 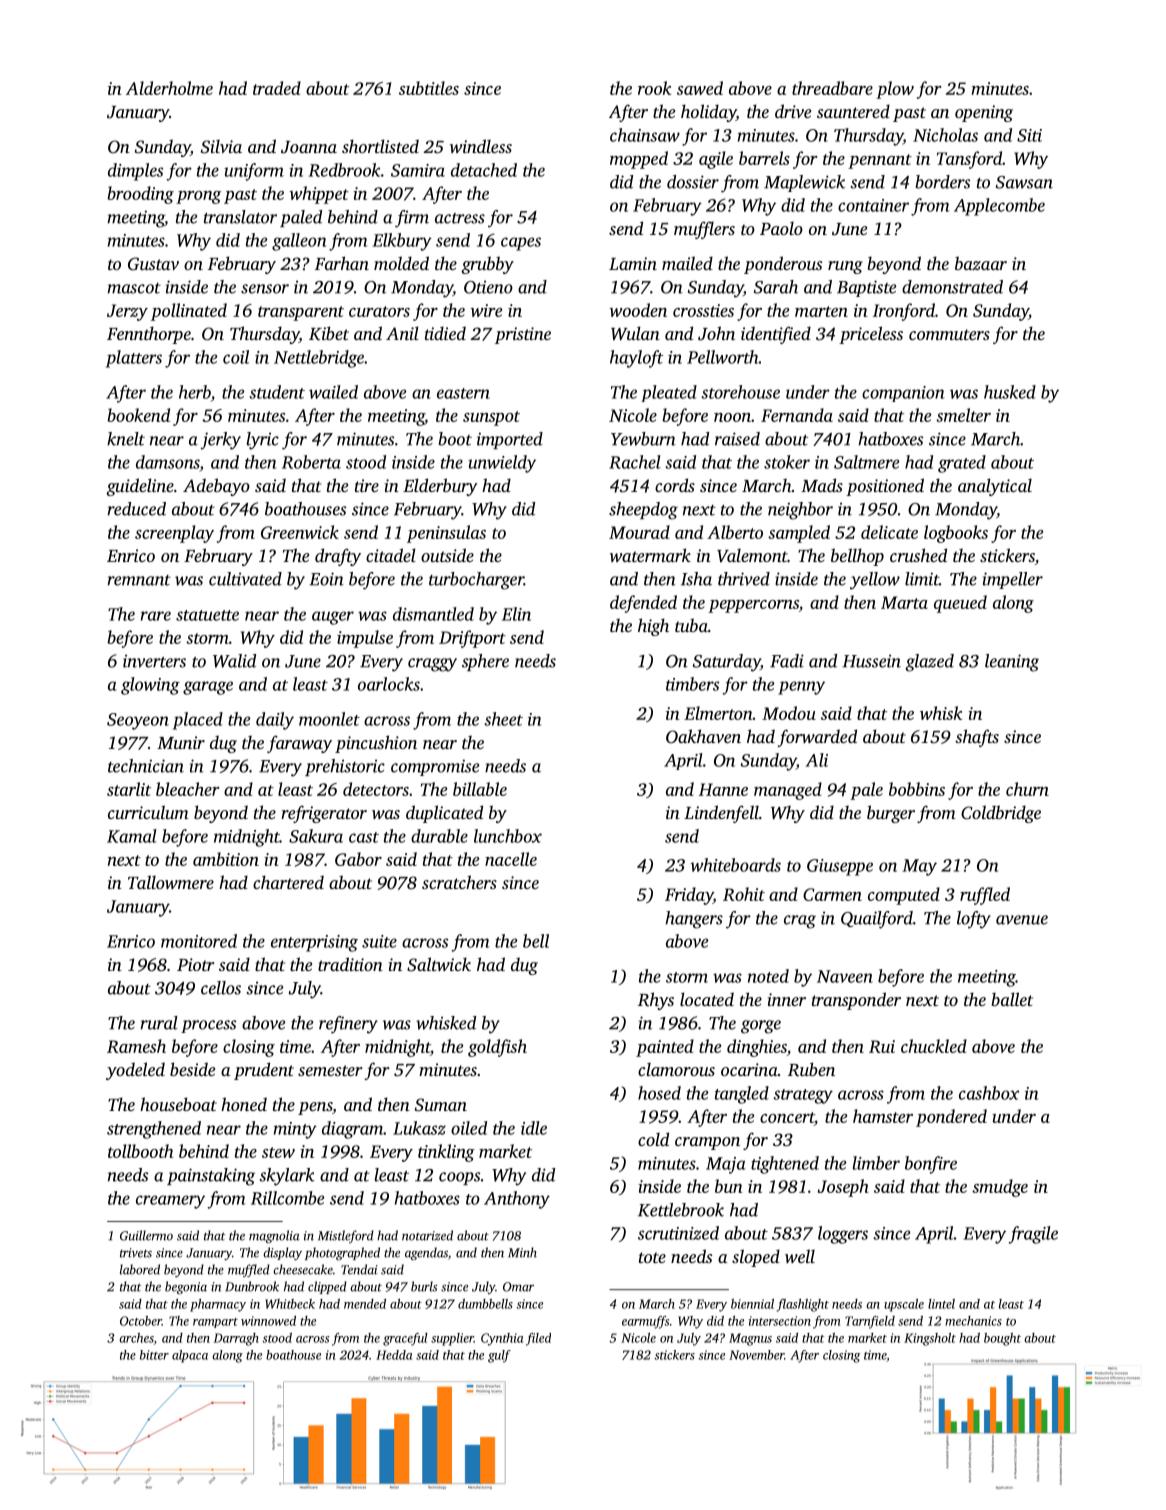 What do you see at coordinates (645, 1322) in the screenshot?
I see `earmuffs` at bounding box center [645, 1322].
